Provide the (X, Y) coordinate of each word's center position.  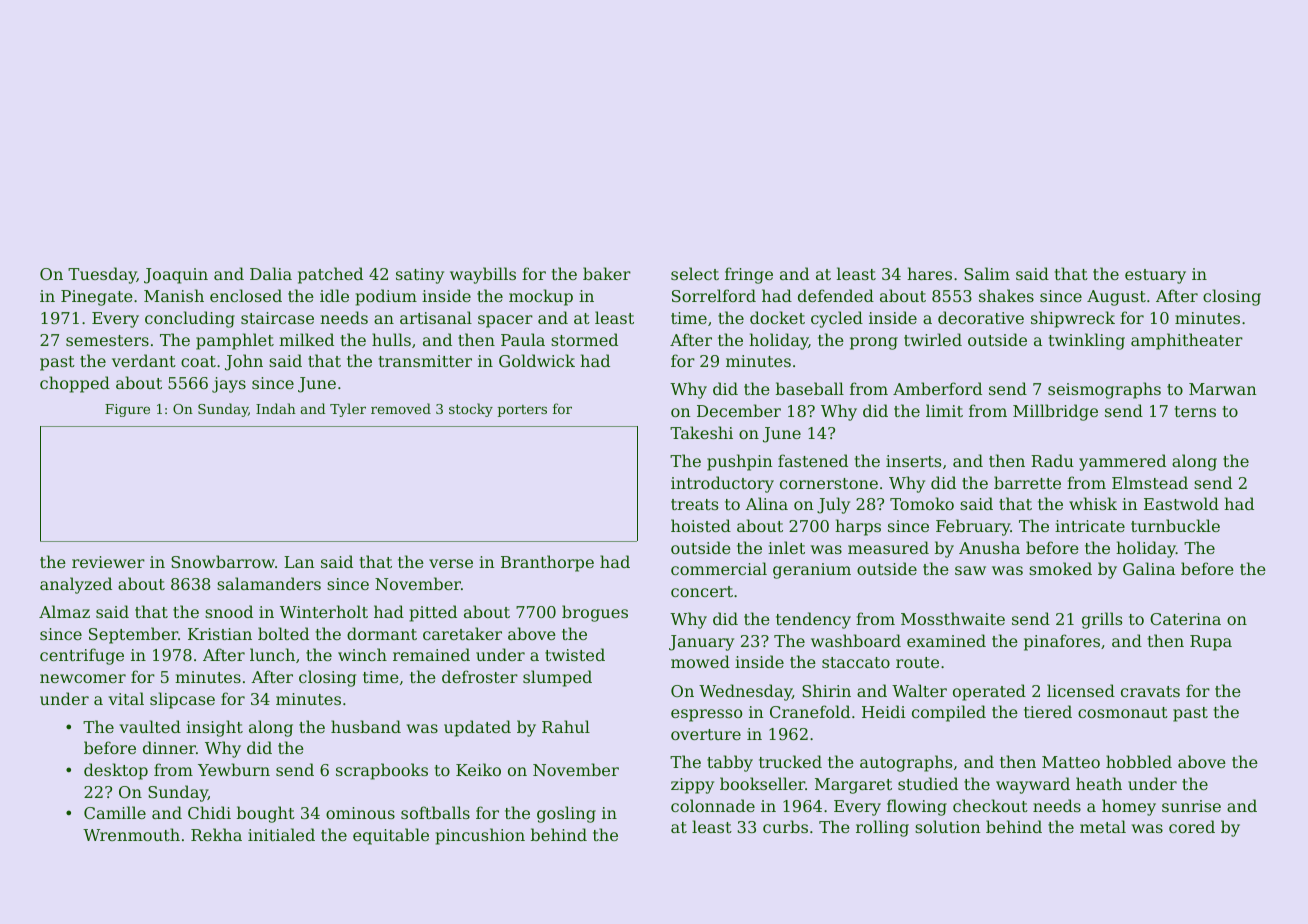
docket (777, 317)
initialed (281, 834)
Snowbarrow (223, 561)
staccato (856, 662)
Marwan (1223, 389)
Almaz (64, 611)
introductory (722, 484)
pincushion (480, 836)
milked (306, 339)
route (917, 662)
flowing (917, 807)
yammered (1122, 462)
